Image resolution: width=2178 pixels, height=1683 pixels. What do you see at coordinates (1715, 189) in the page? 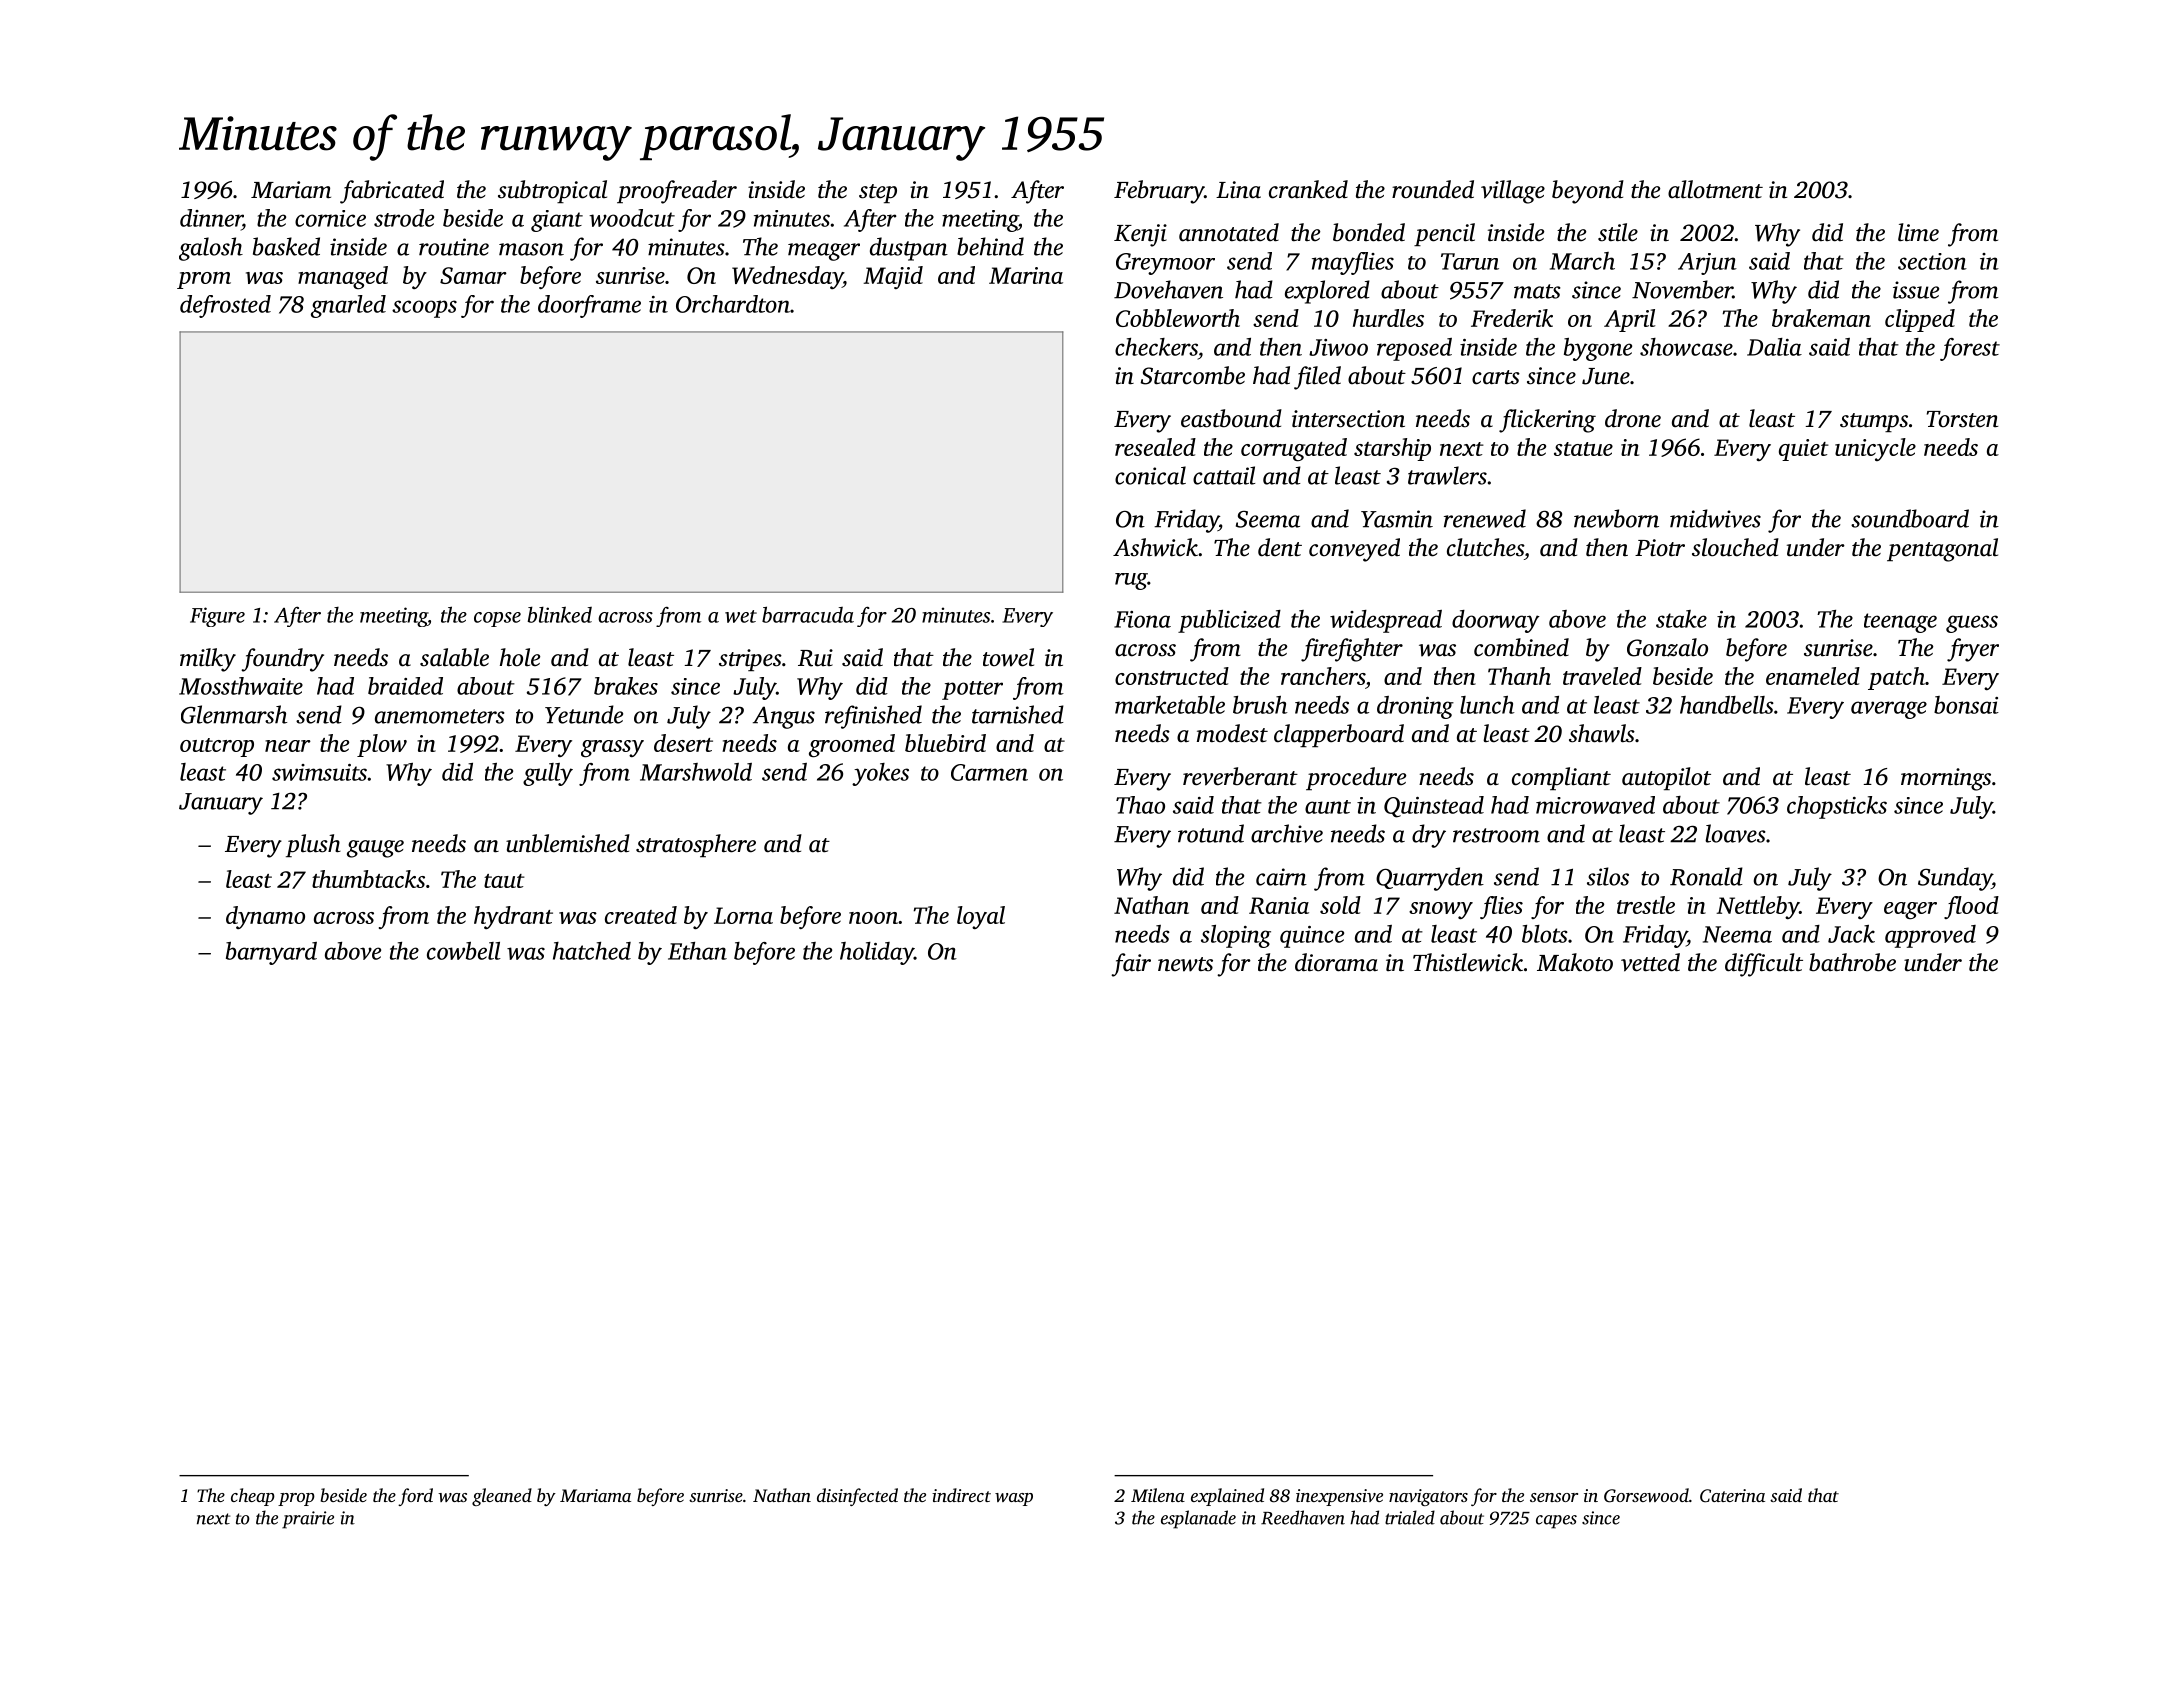
I see `allotment` at bounding box center [1715, 189].
